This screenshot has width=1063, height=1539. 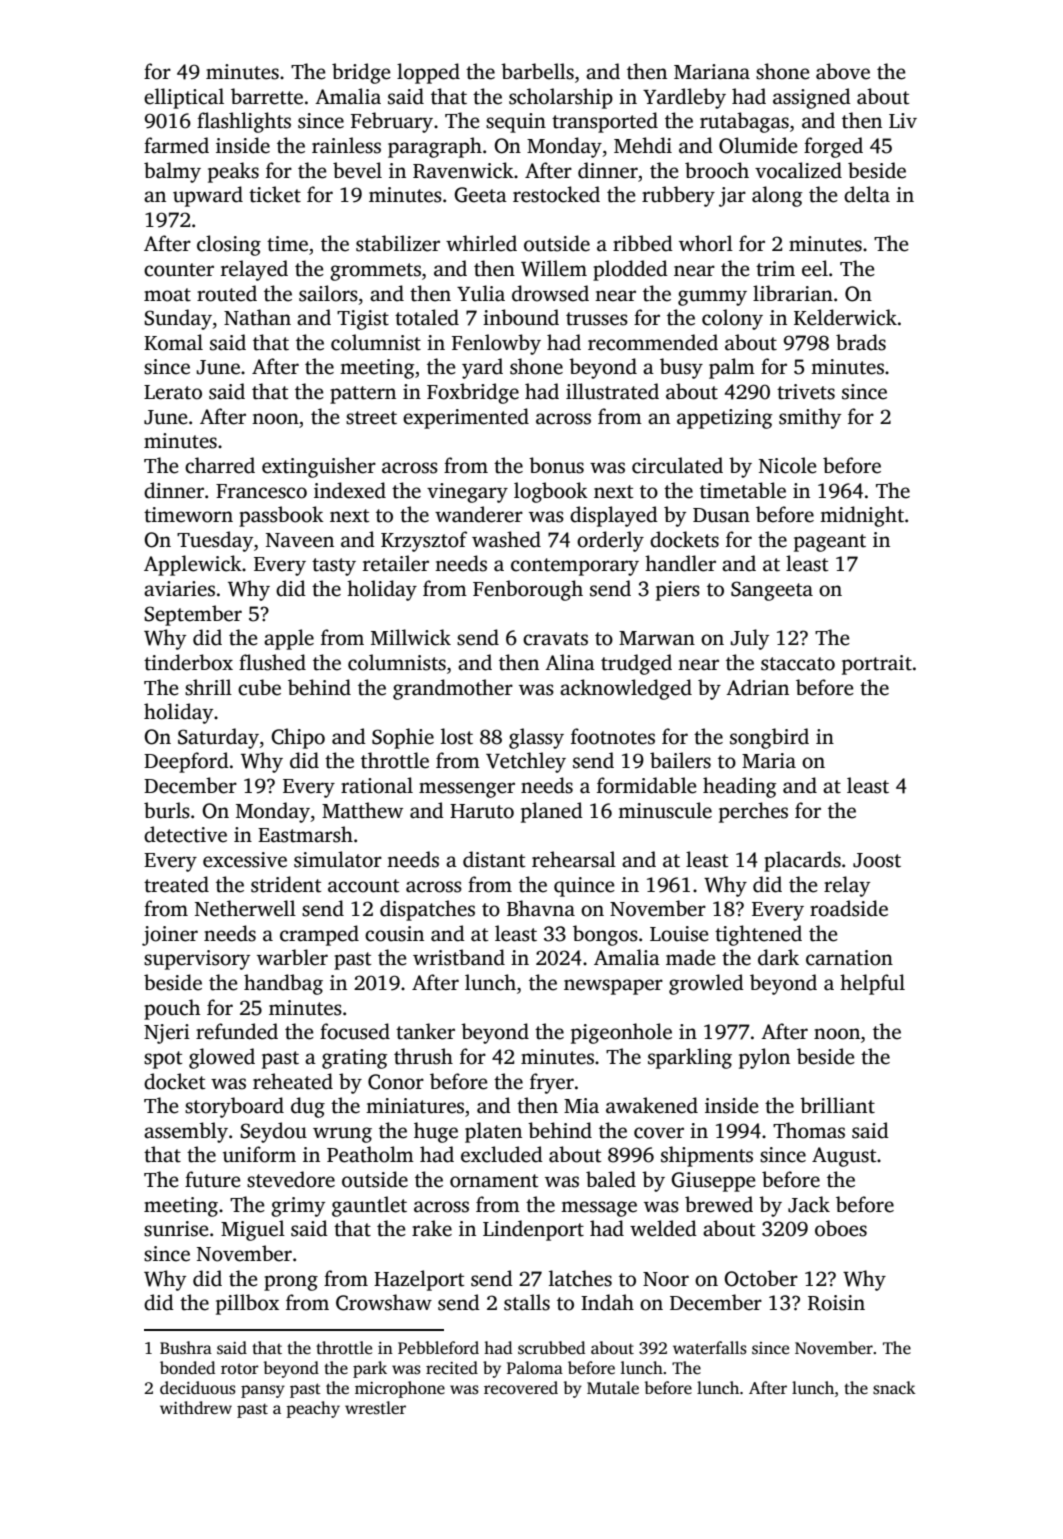 What do you see at coordinates (305, 834) in the screenshot?
I see `Eastmarsh` at bounding box center [305, 834].
